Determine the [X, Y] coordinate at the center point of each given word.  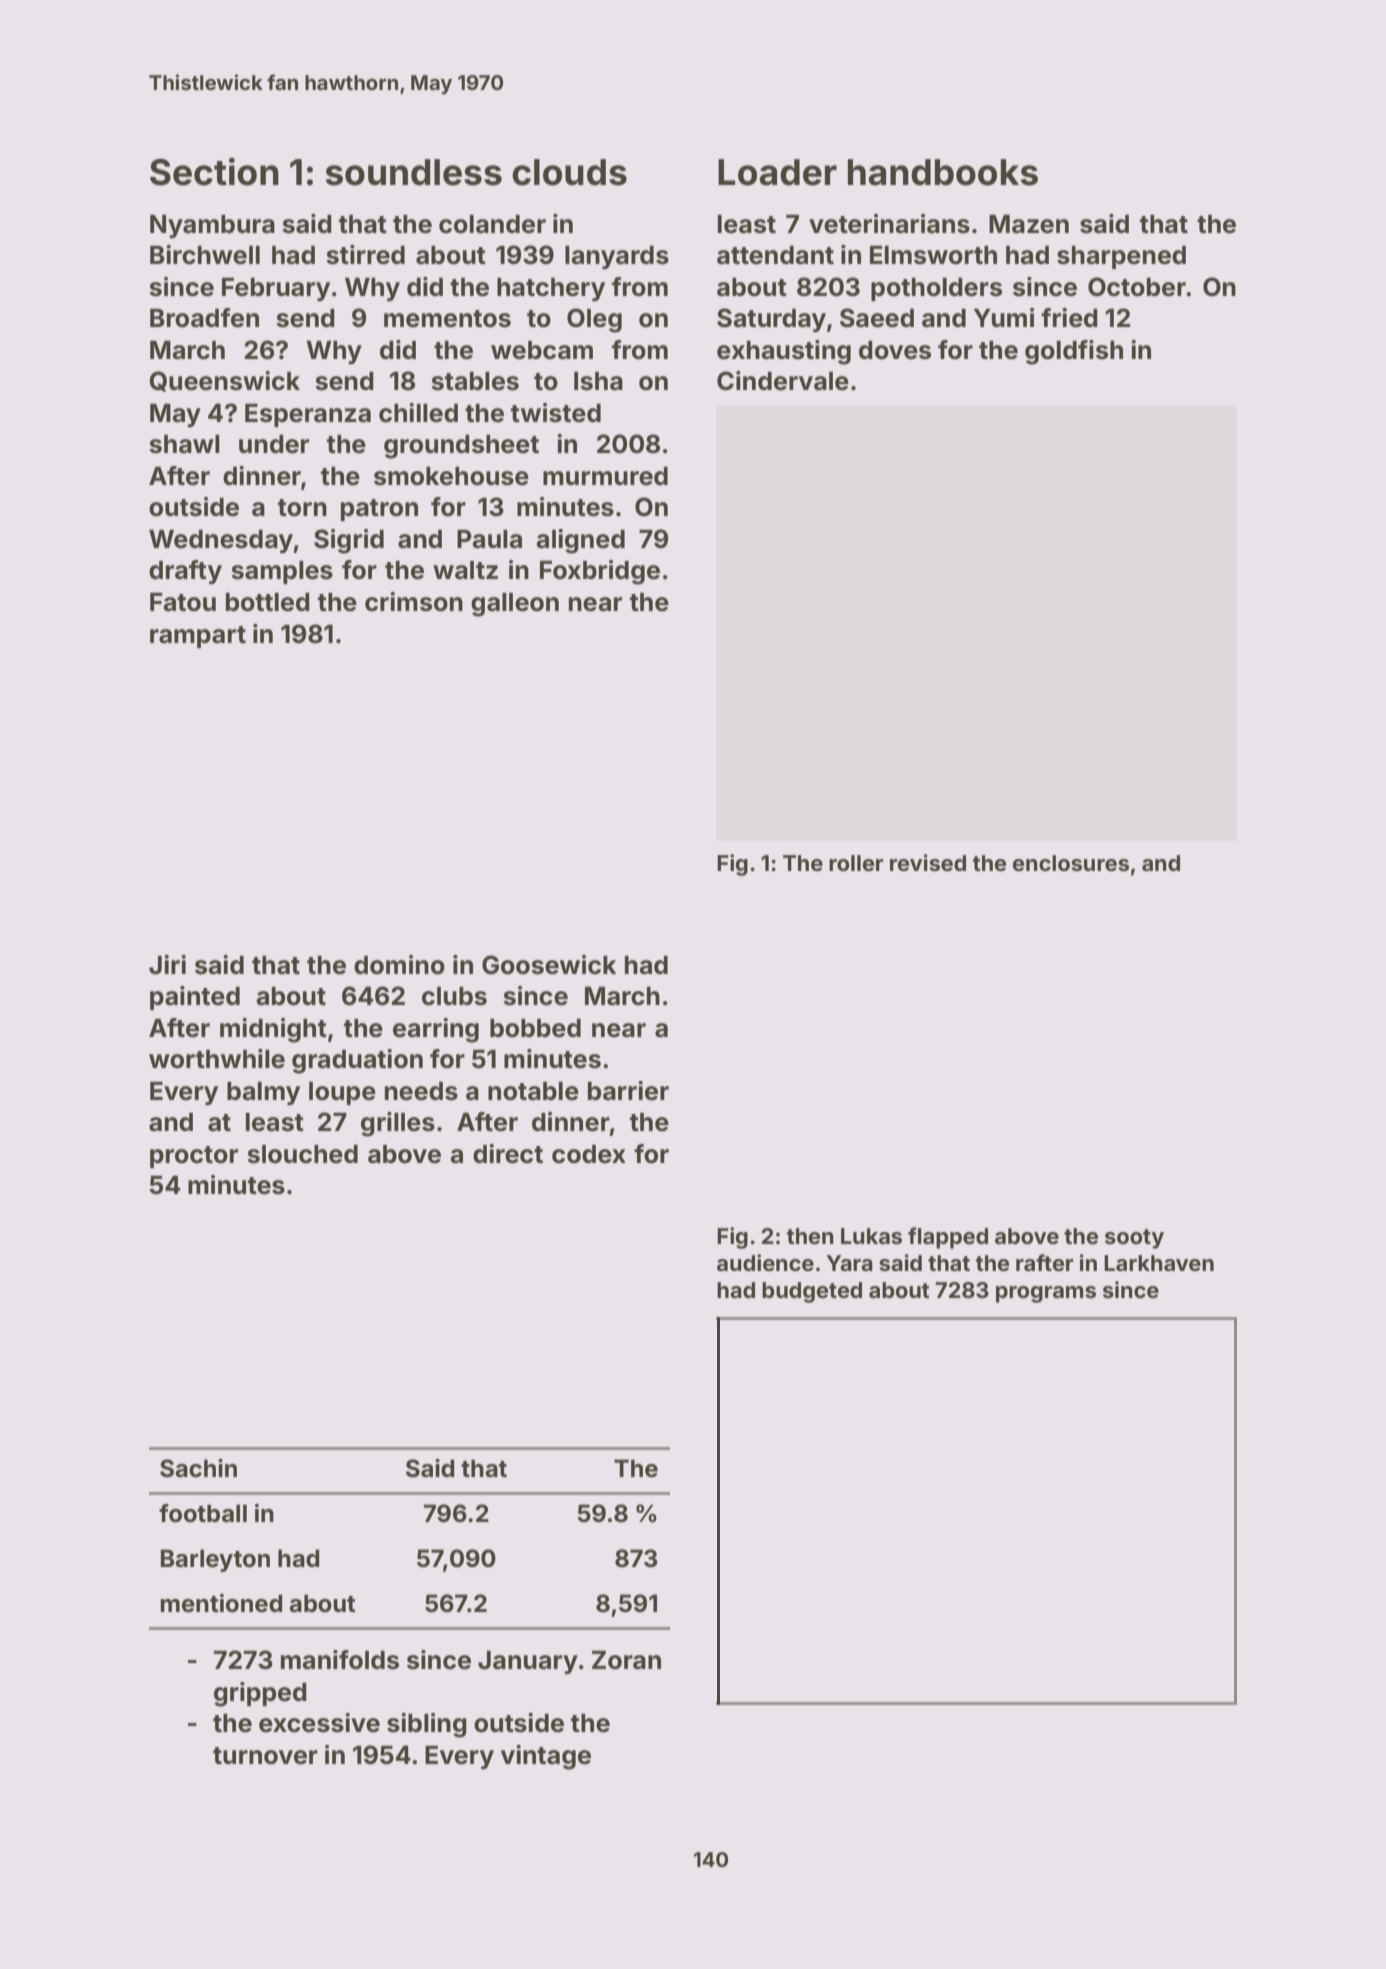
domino [399, 965]
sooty [1134, 1239]
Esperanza [308, 415]
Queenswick [224, 381]
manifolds [340, 1660]
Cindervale [783, 381]
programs [1046, 1294]
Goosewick [549, 965]
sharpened [1121, 257]
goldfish [1074, 352]
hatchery [551, 289]
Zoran [626, 1660]
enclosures [1071, 863]
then [810, 1236]
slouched [302, 1154]
